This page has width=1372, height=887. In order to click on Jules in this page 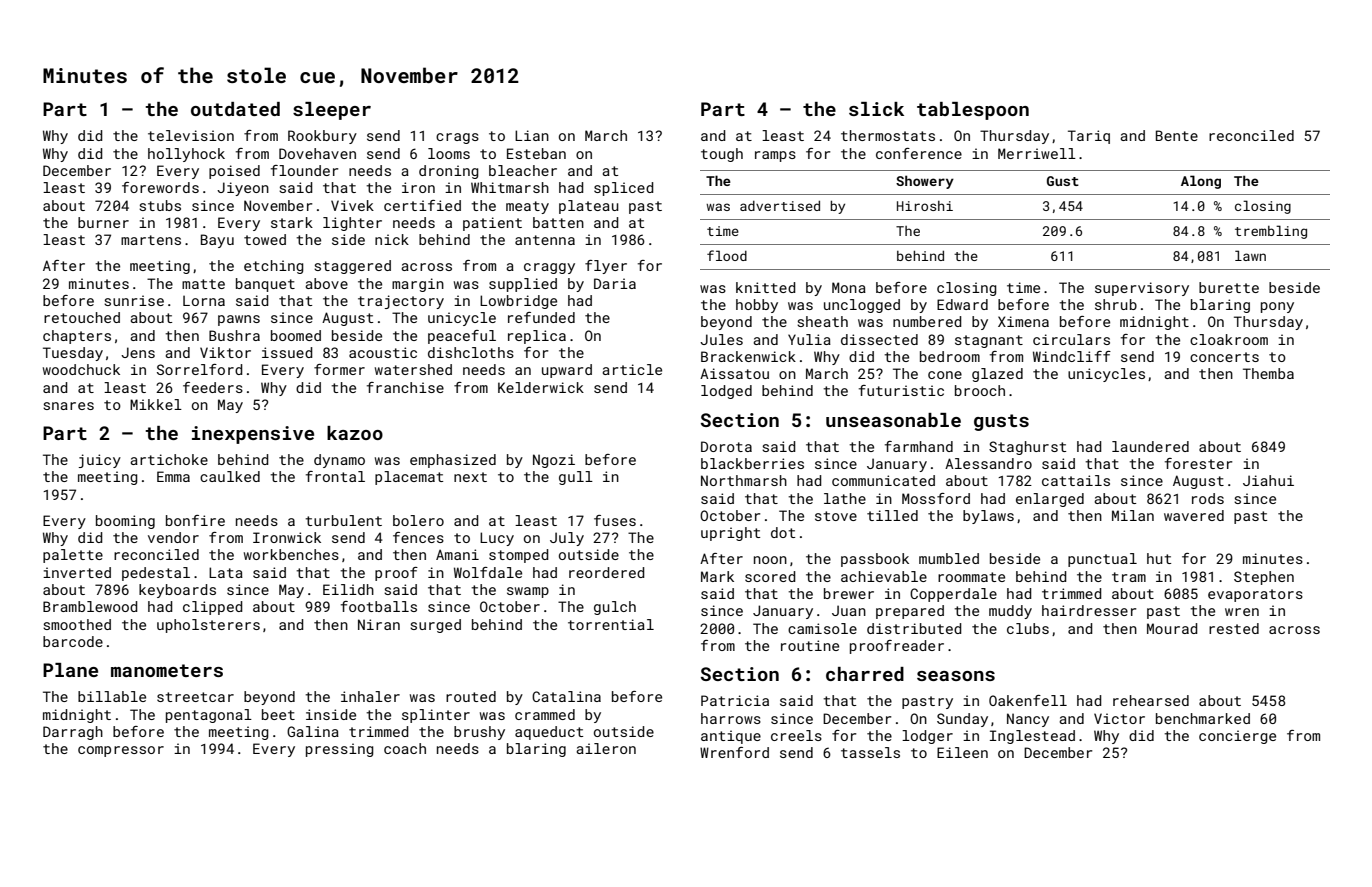, I will do `click(721, 339)`.
